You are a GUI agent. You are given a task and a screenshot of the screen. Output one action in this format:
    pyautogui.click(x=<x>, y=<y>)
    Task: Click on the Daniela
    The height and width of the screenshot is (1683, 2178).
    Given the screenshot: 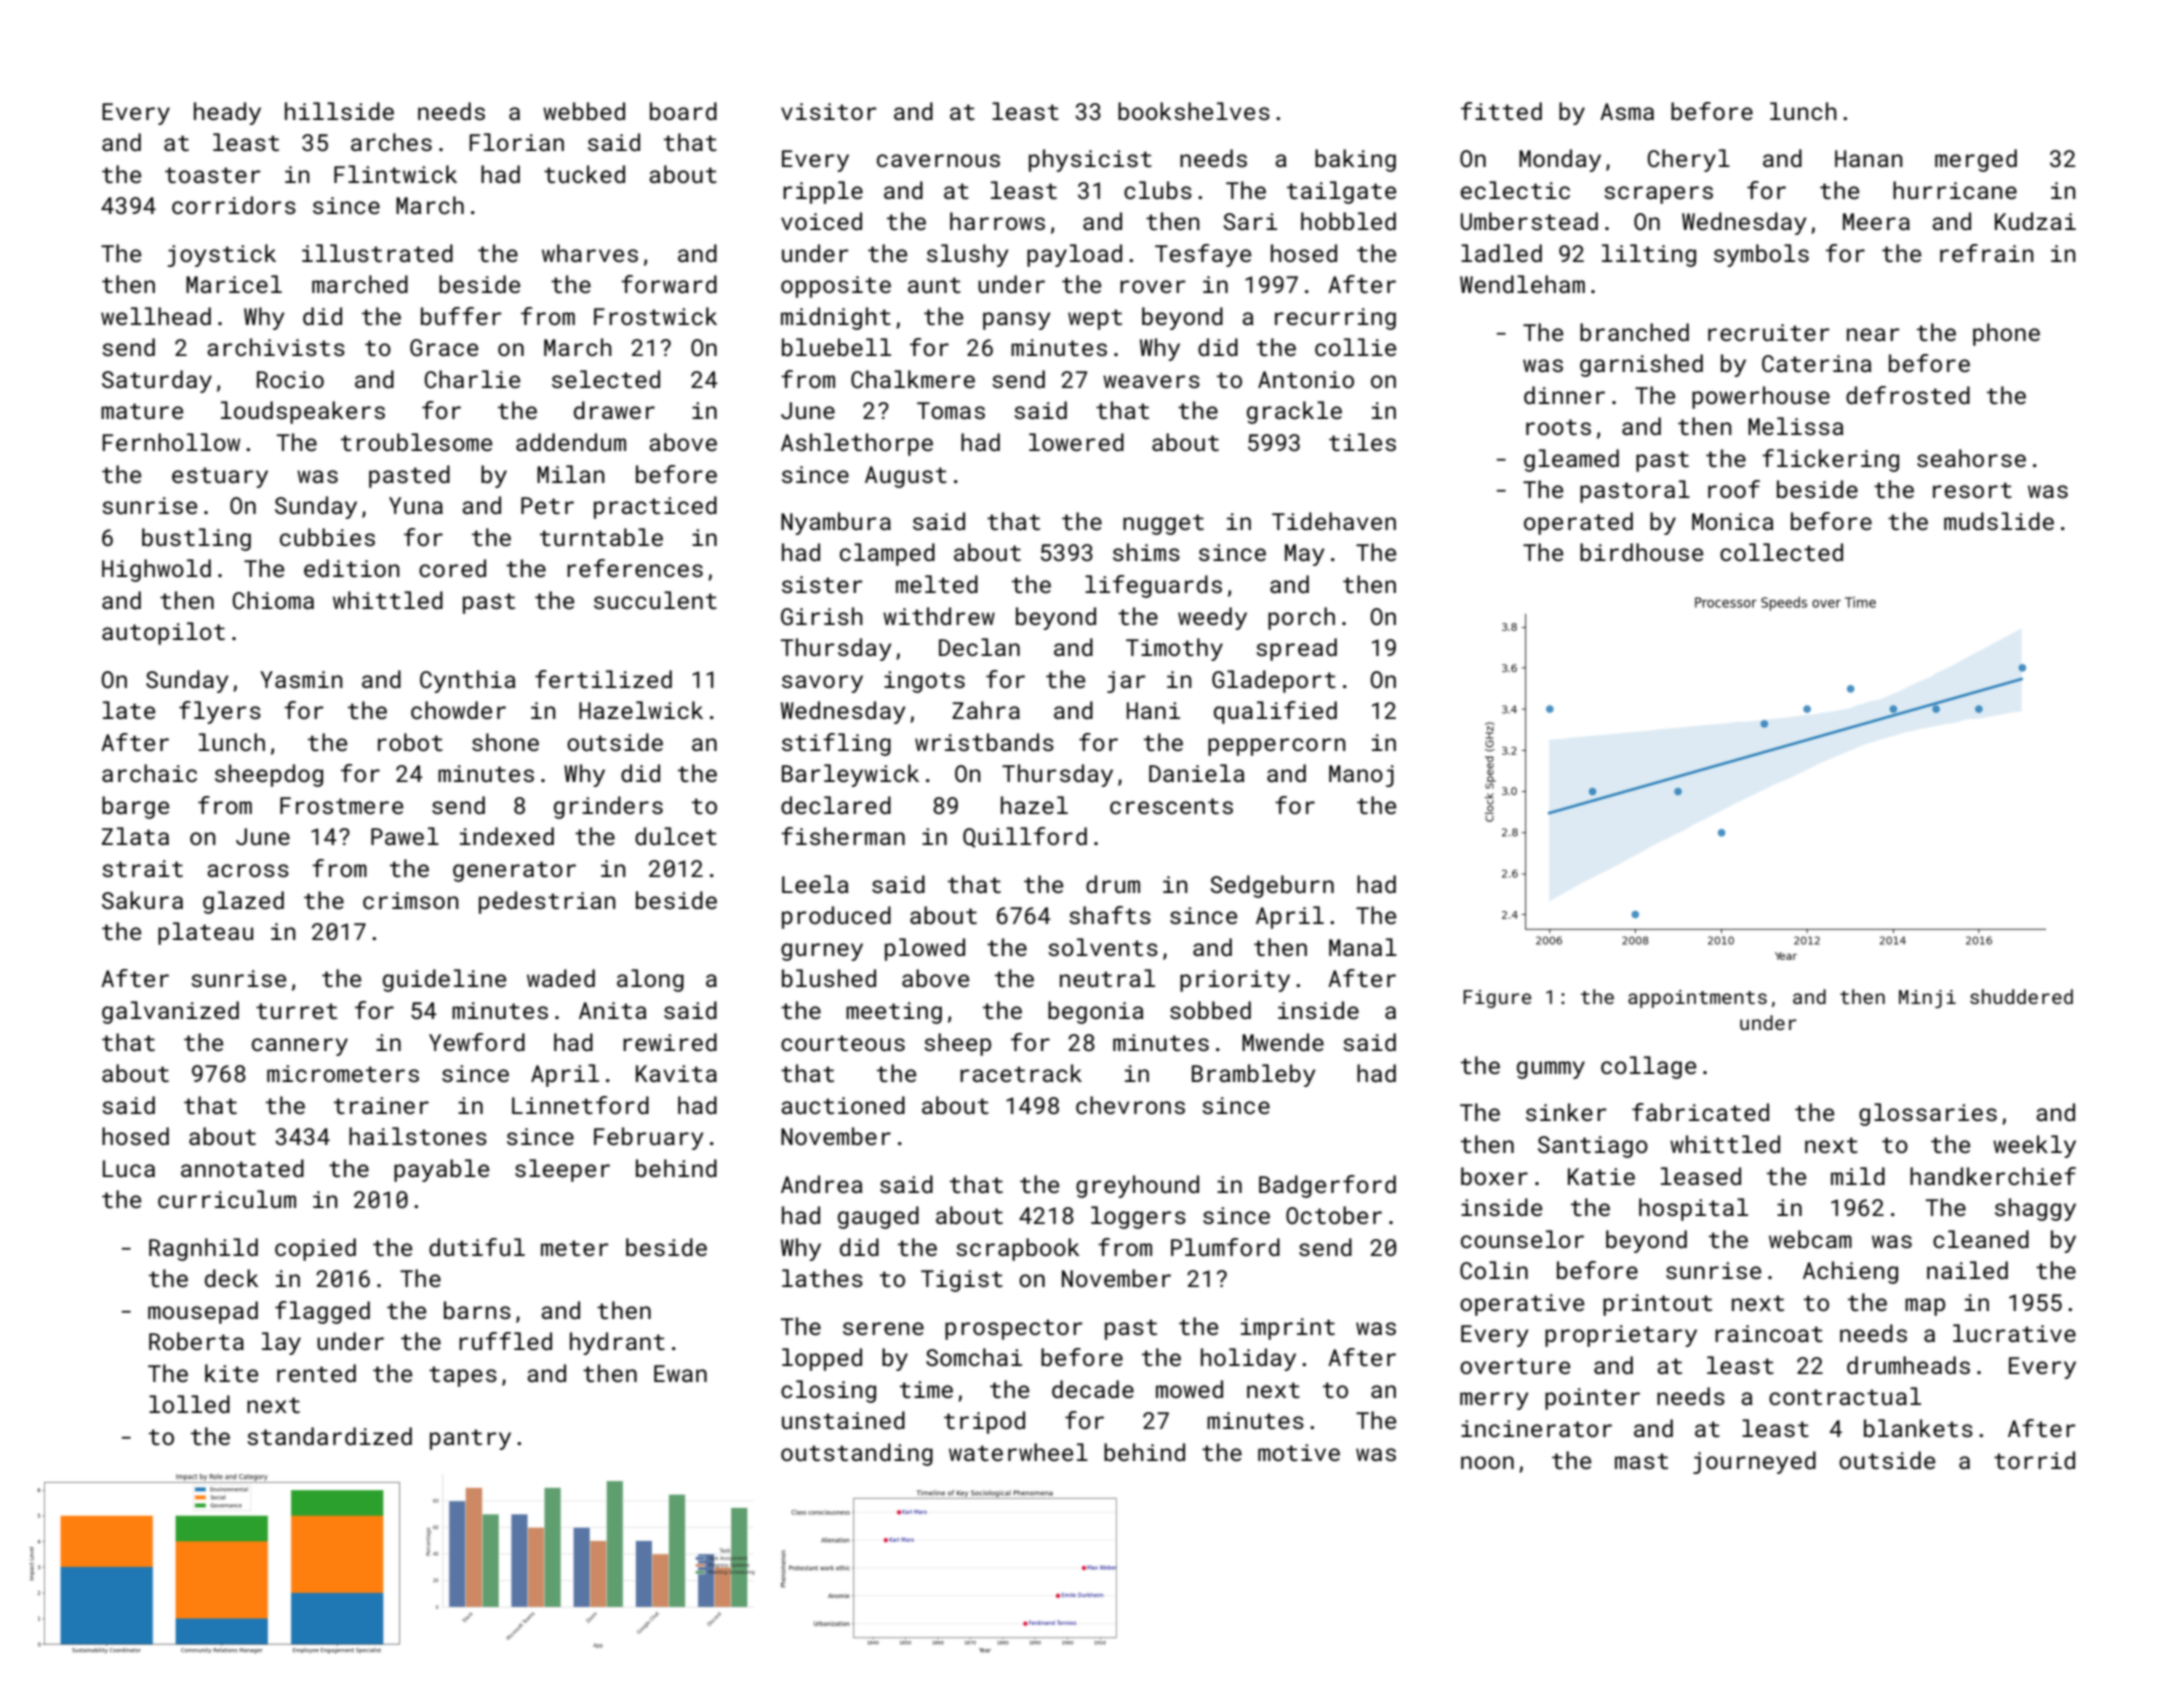 What is the action you would take?
    pyautogui.click(x=1197, y=773)
